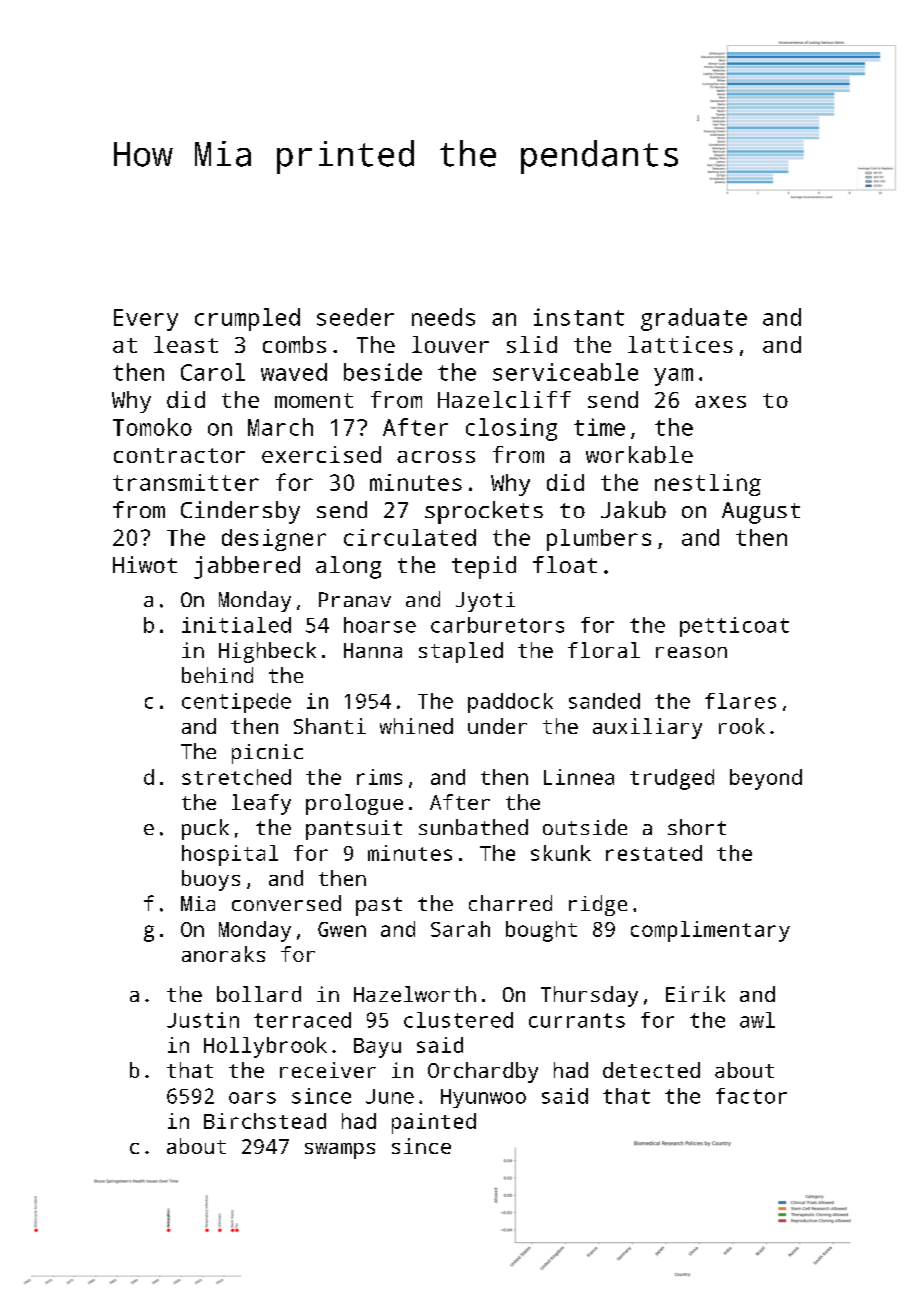  I want to click on stretched, so click(236, 777).
